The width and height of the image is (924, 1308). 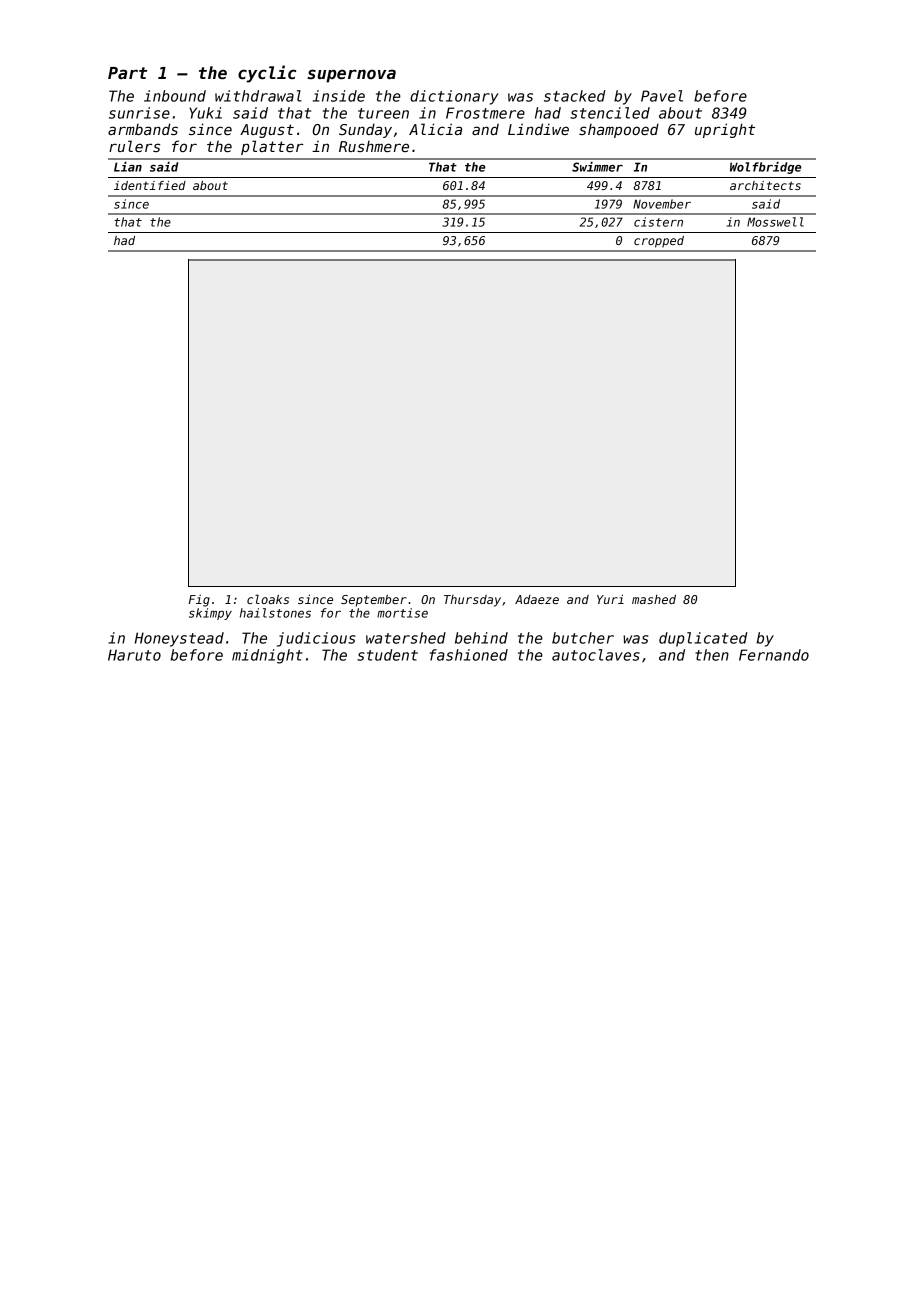 What do you see at coordinates (610, 113) in the image?
I see `stenciled` at bounding box center [610, 113].
